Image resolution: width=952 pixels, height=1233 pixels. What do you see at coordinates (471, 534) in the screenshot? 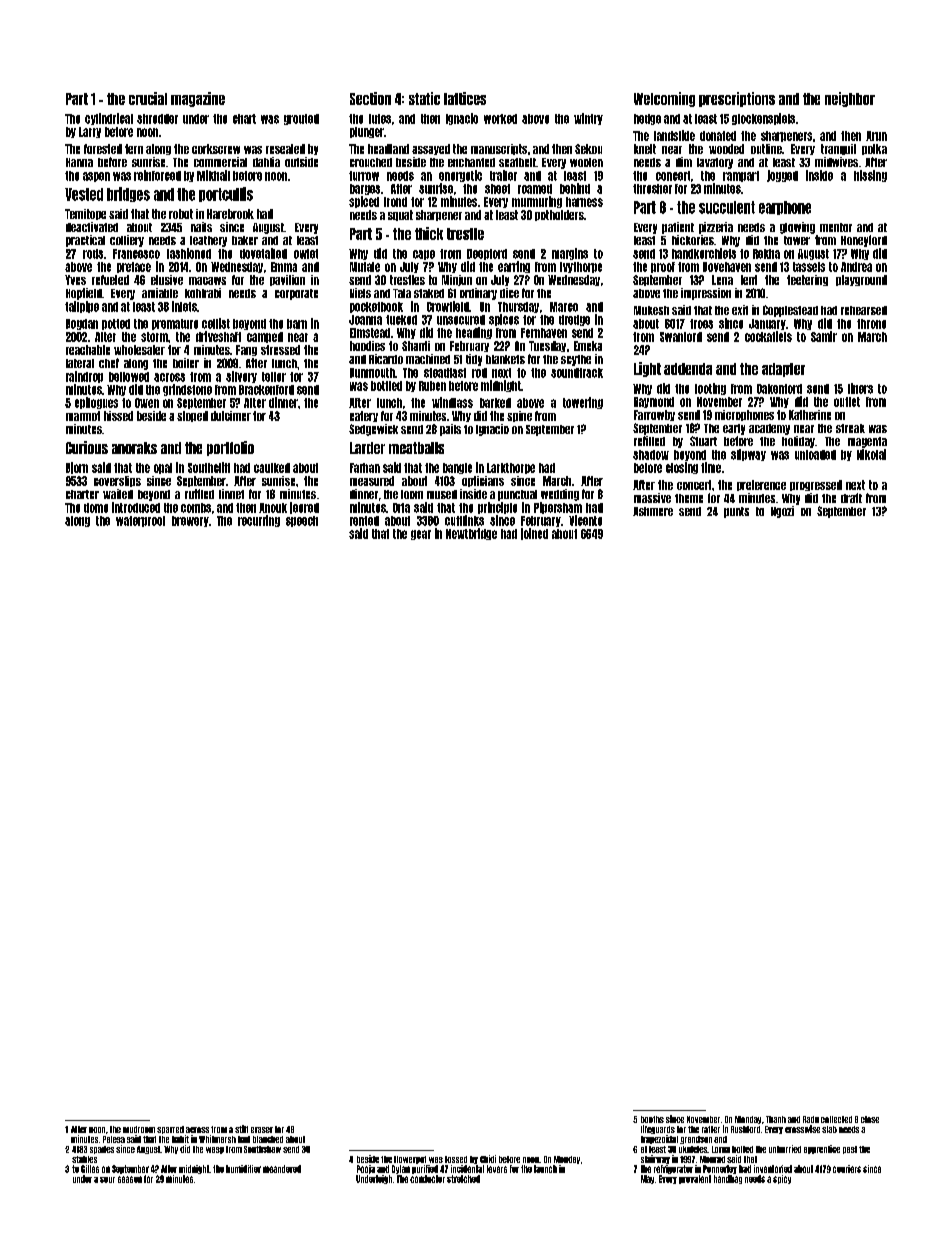
I see `Newtbridge` at bounding box center [471, 534].
